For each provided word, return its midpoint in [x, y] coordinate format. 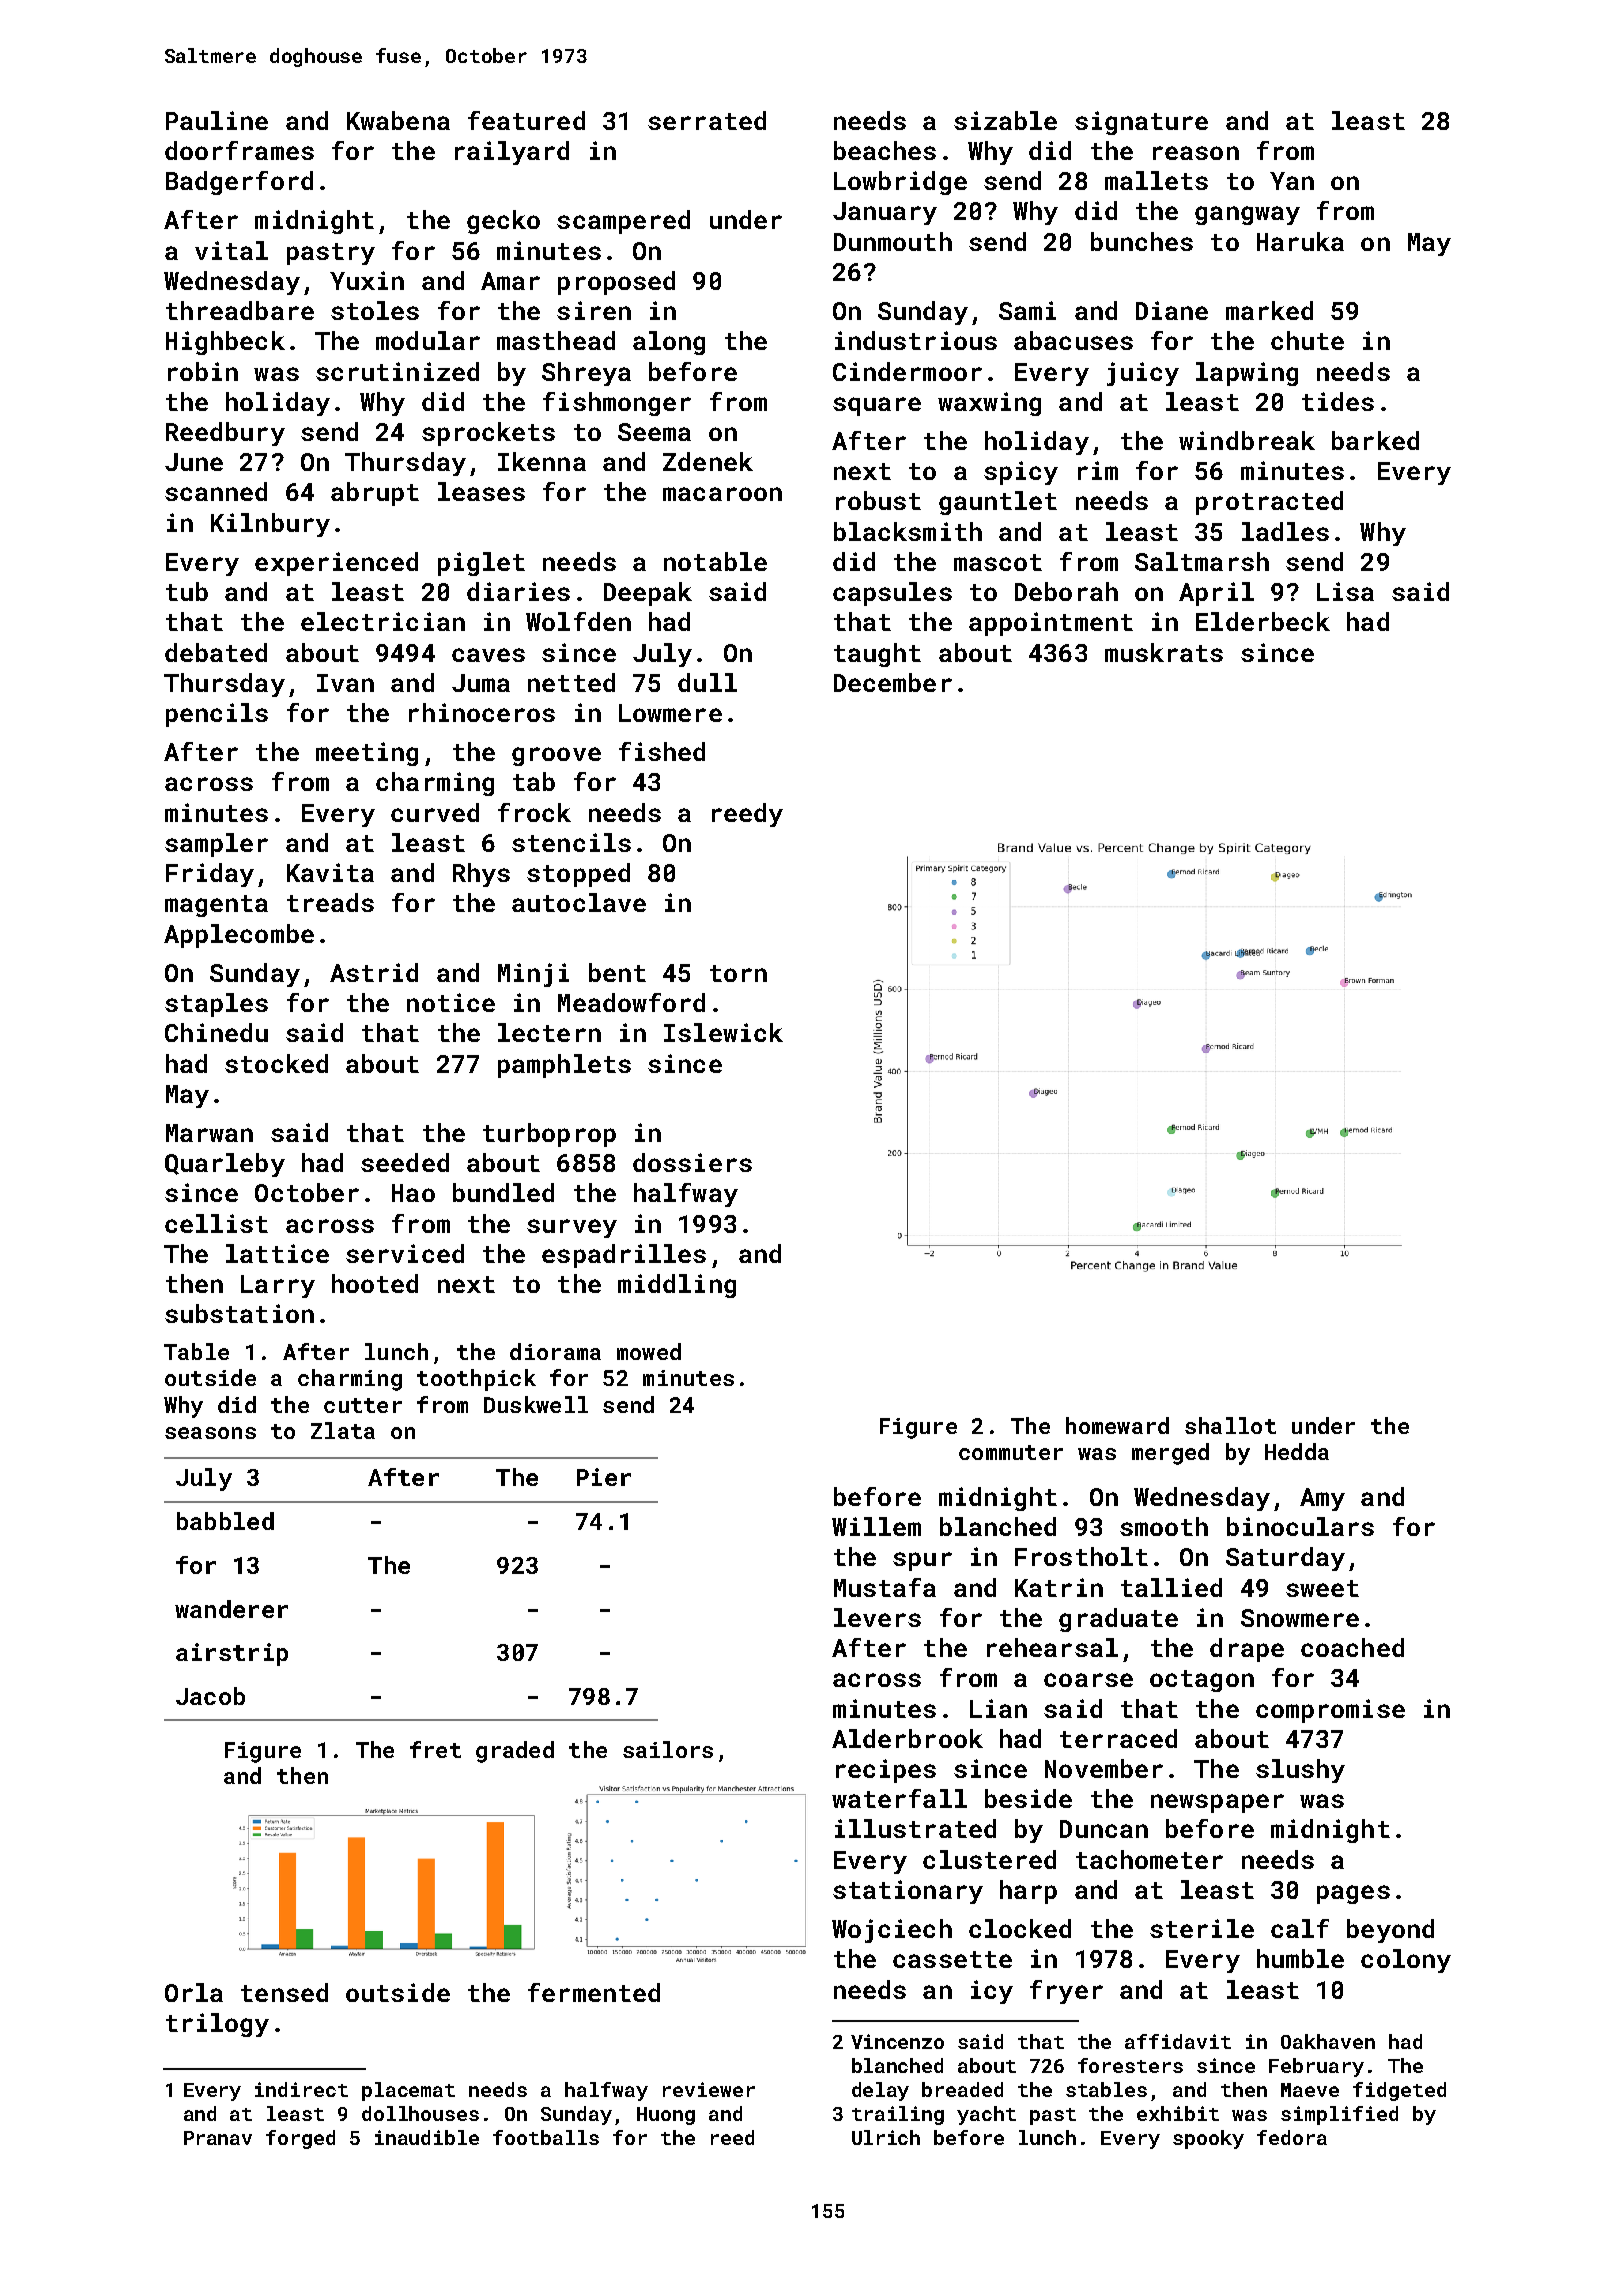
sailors [668, 1749]
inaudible [427, 2137]
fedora [1292, 2137]
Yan [1292, 181]
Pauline [217, 120]
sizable [1005, 120]
